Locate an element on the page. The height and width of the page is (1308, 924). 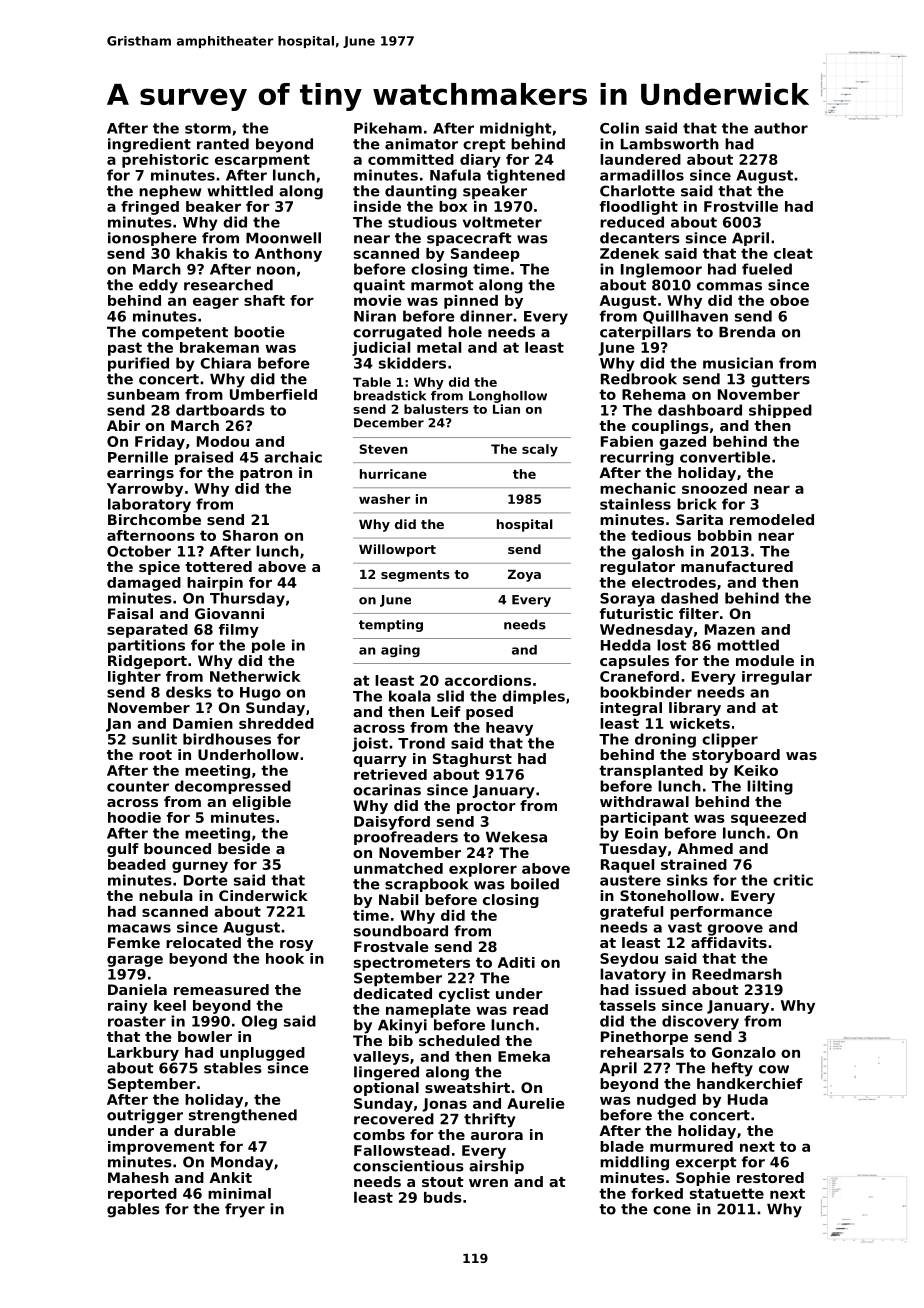
snoozed is located at coordinates (714, 488).
